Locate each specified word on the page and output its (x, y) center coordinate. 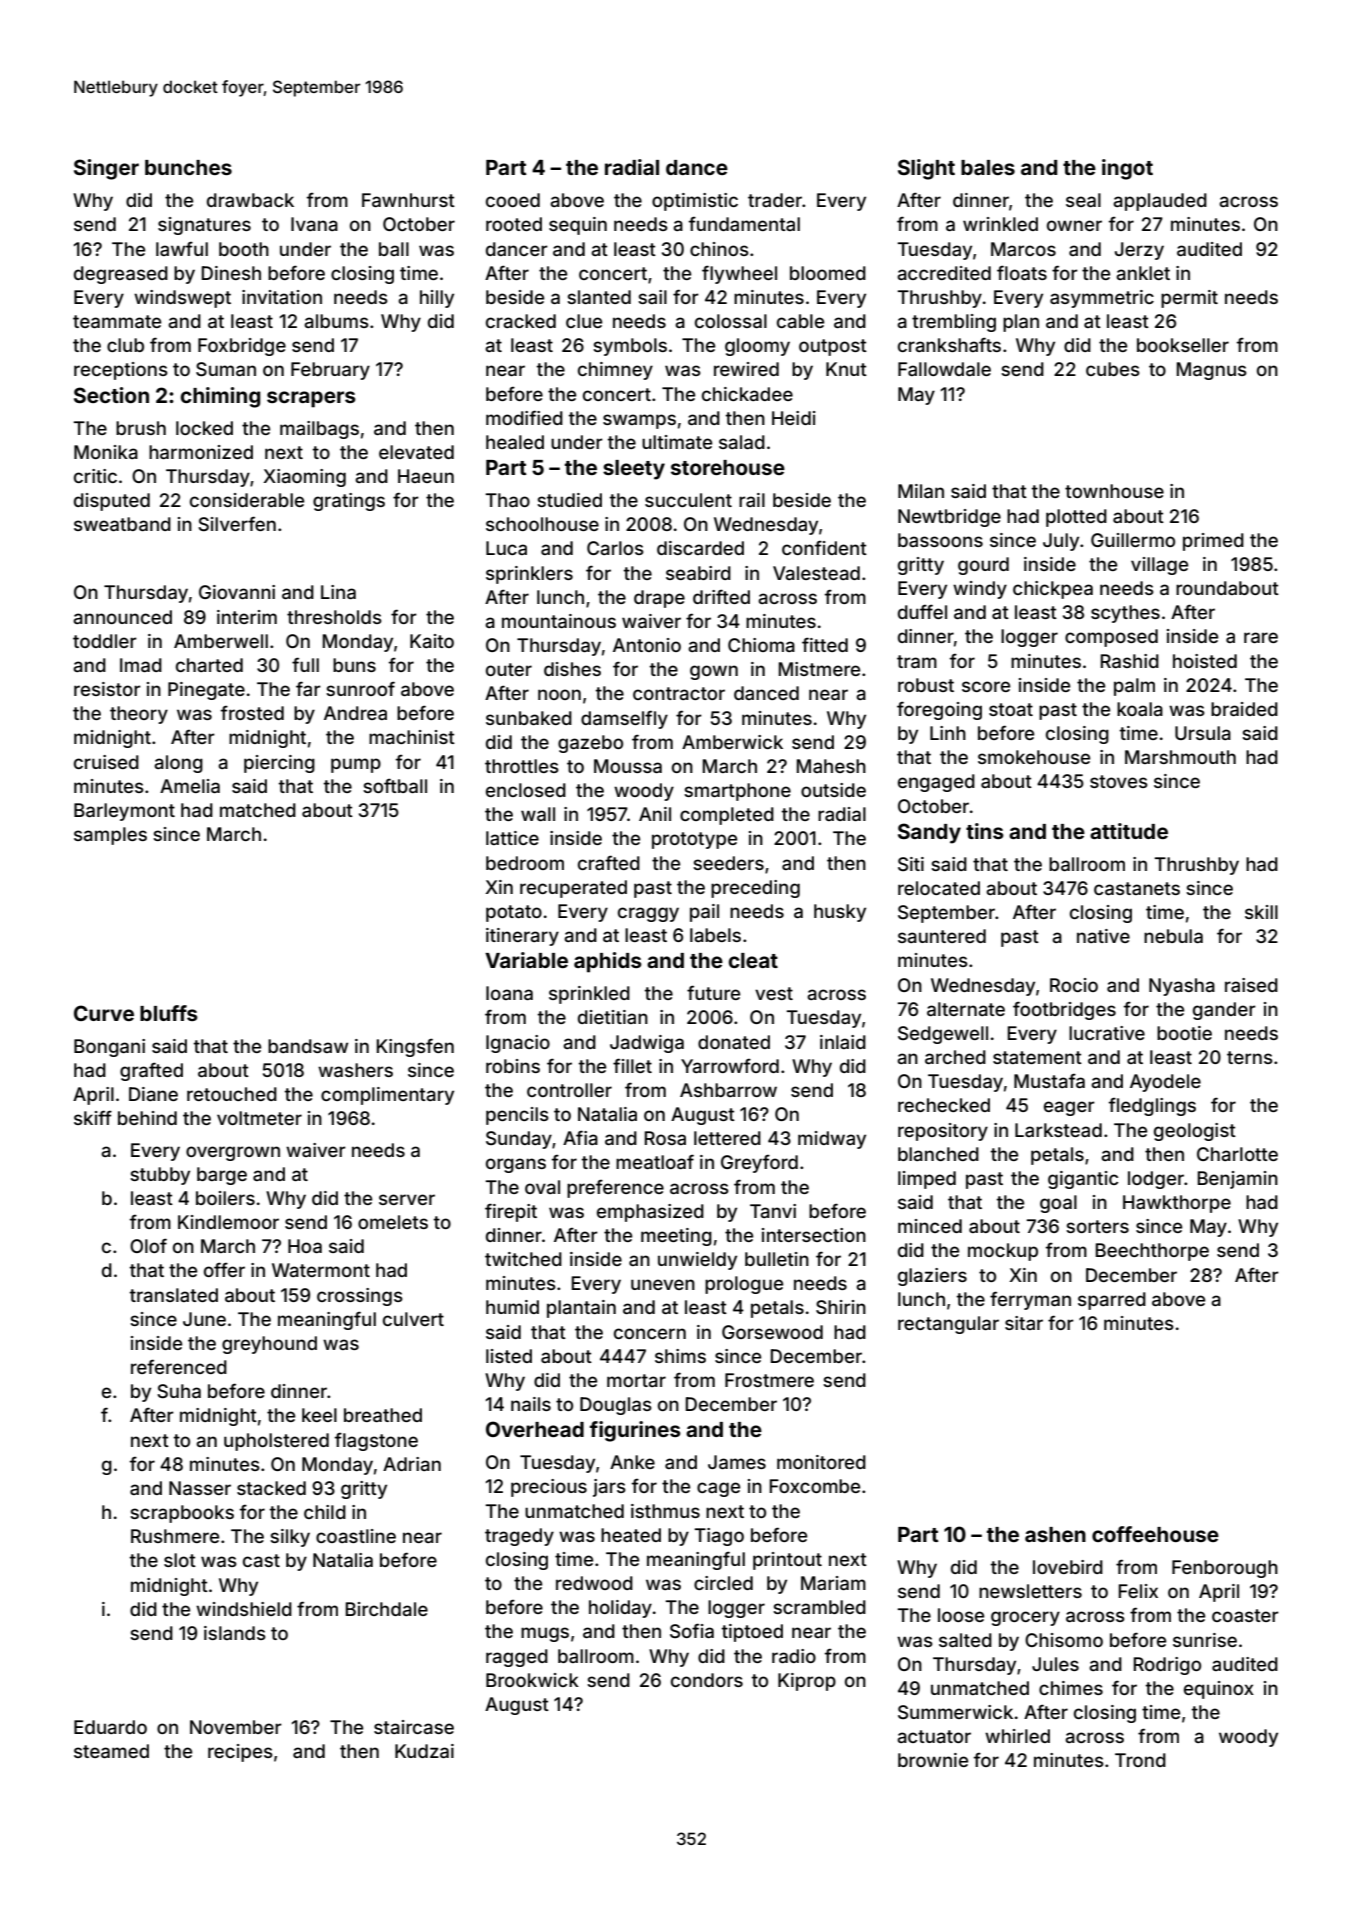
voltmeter (259, 1118)
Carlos (615, 548)
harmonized (201, 452)
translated (174, 1295)
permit (1189, 299)
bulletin (777, 1259)
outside (833, 790)
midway (832, 1140)
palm (1134, 687)
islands (235, 1633)
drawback (250, 200)
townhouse (1114, 491)
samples (110, 836)
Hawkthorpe (1177, 1204)
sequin (578, 226)
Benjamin (1238, 1180)
